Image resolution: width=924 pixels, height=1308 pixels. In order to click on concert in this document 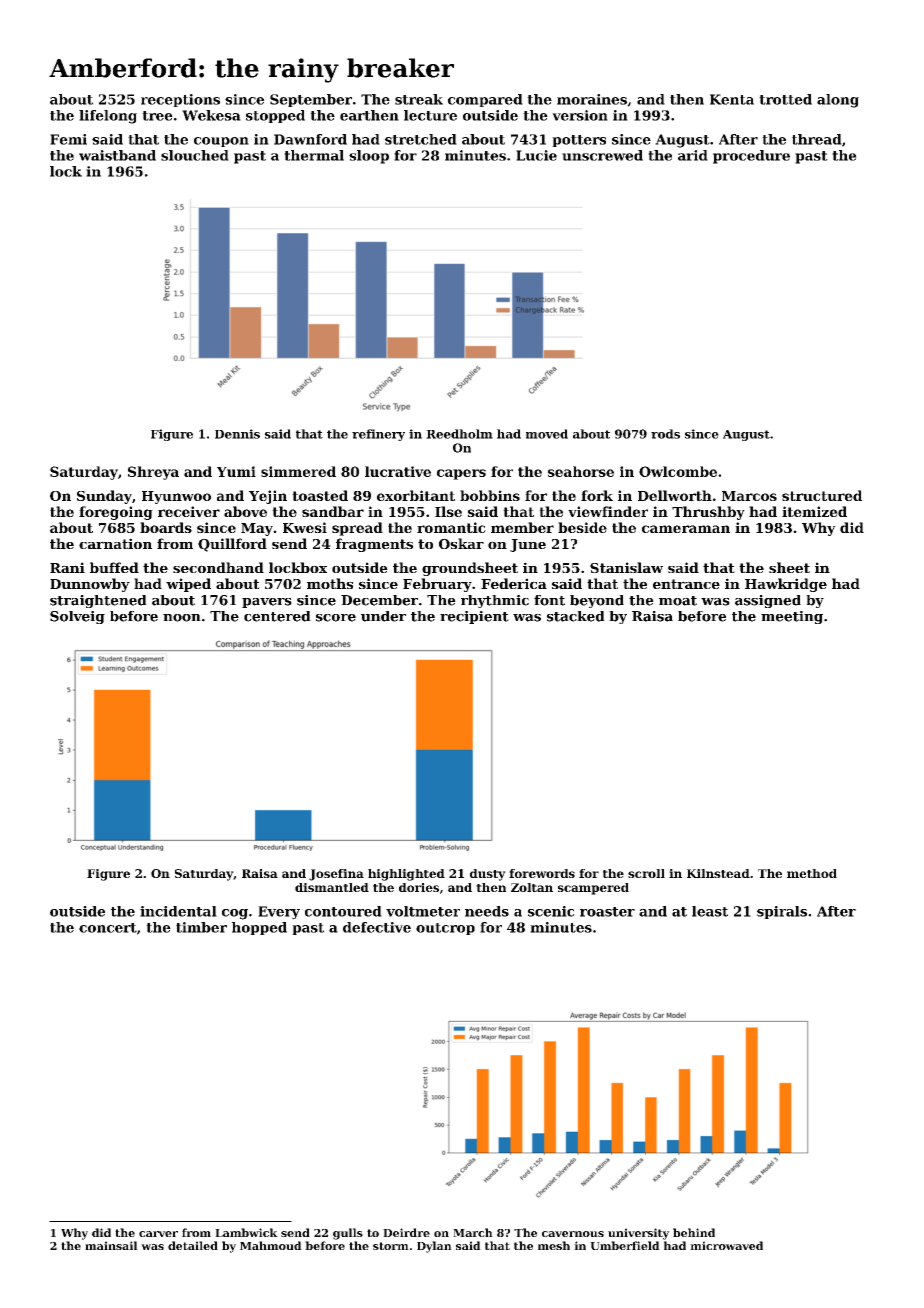, I will do `click(108, 928)`.
